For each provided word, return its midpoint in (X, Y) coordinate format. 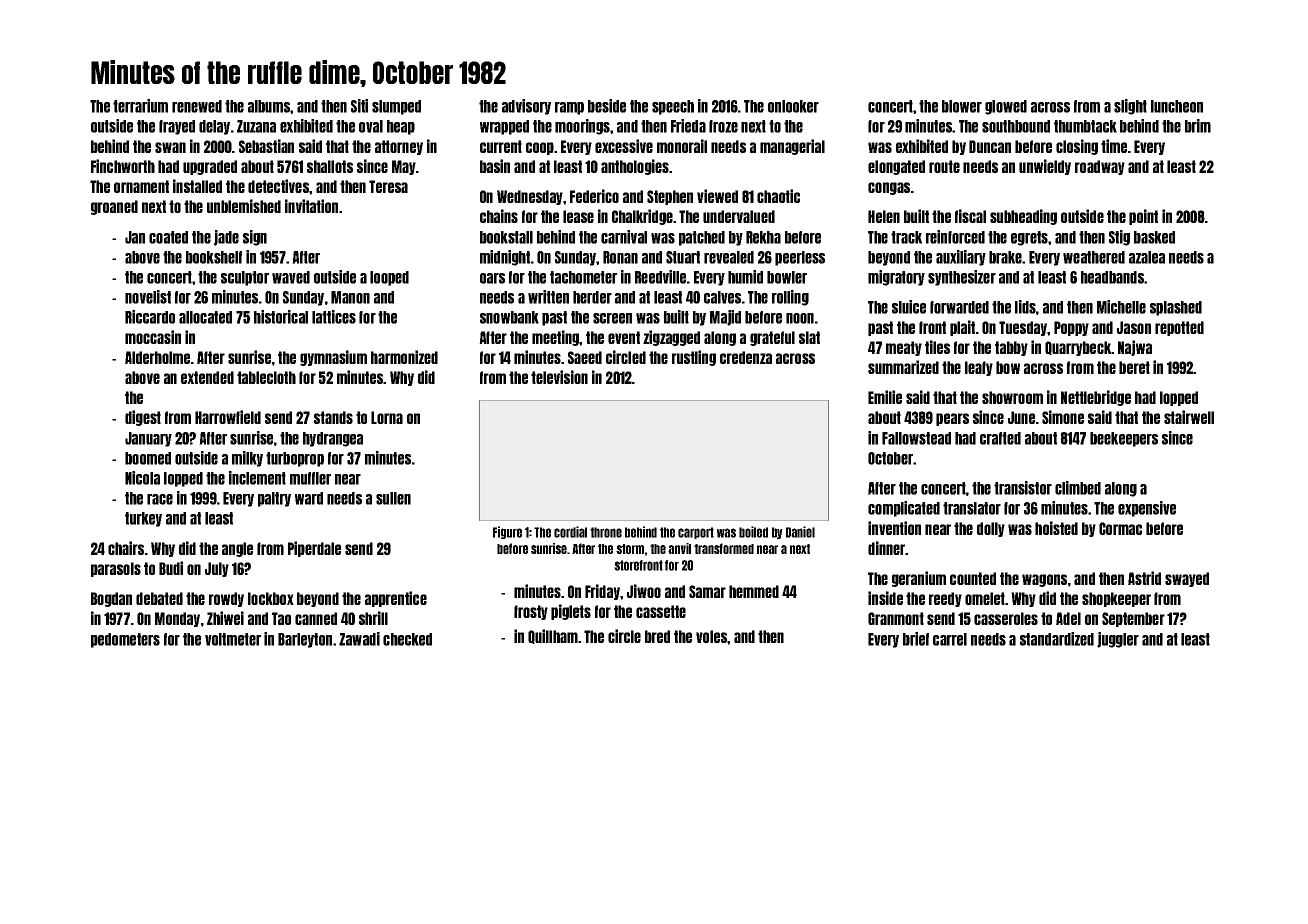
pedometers (125, 640)
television (559, 377)
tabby (1011, 348)
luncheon (1177, 106)
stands (333, 417)
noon (800, 318)
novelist (148, 297)
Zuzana (256, 126)
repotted (1179, 328)
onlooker (793, 106)
